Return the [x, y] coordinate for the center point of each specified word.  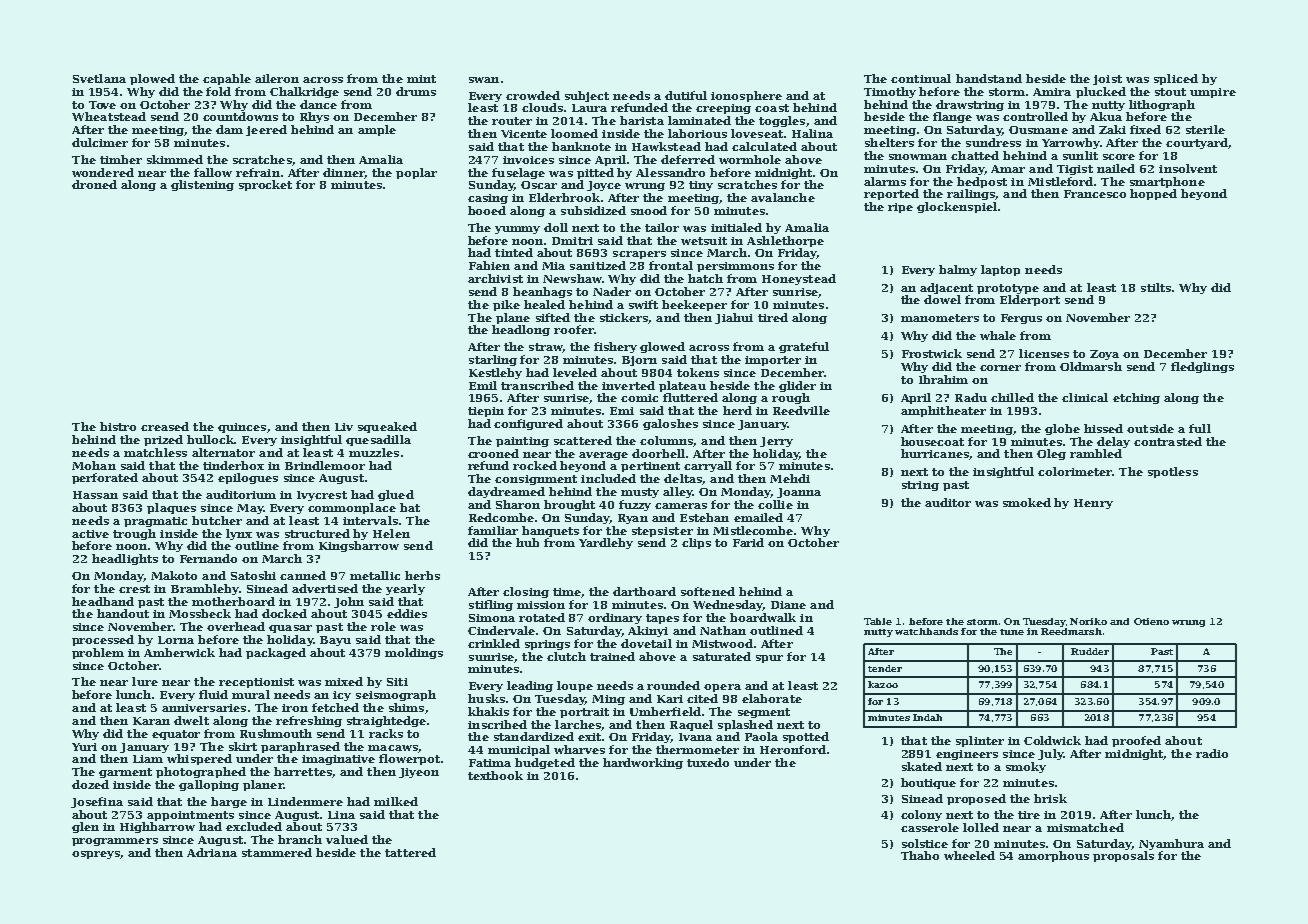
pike [506, 305]
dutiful [686, 95]
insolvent [1188, 168]
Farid [748, 542]
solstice [925, 843]
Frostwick [932, 353]
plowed [152, 79]
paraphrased [300, 747]
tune [1012, 632]
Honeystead [799, 279]
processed [103, 640]
